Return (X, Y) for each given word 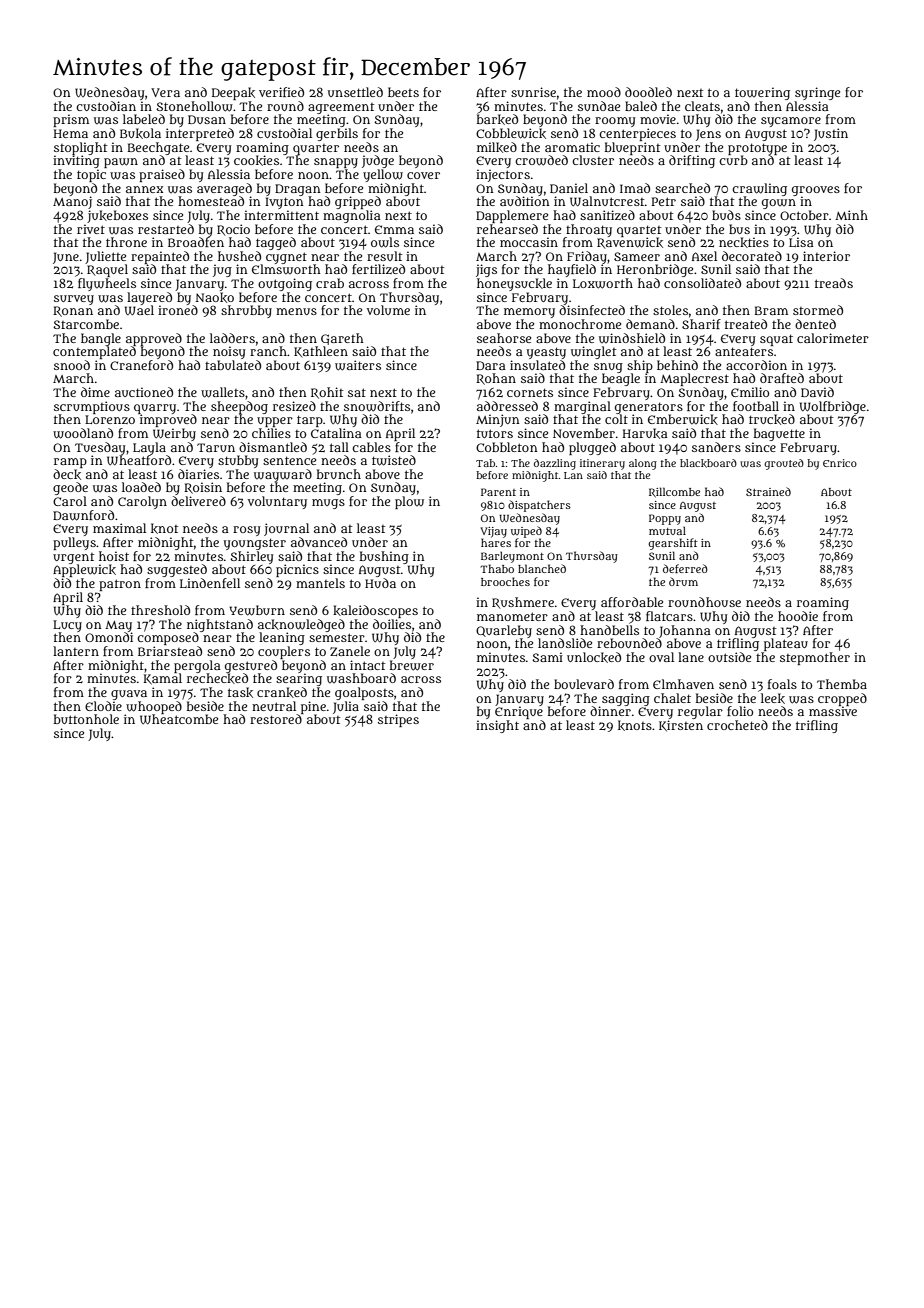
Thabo (497, 568)
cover (423, 175)
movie (658, 119)
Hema (71, 133)
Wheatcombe (179, 719)
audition (525, 201)
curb (733, 160)
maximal (119, 528)
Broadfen (196, 242)
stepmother (815, 658)
